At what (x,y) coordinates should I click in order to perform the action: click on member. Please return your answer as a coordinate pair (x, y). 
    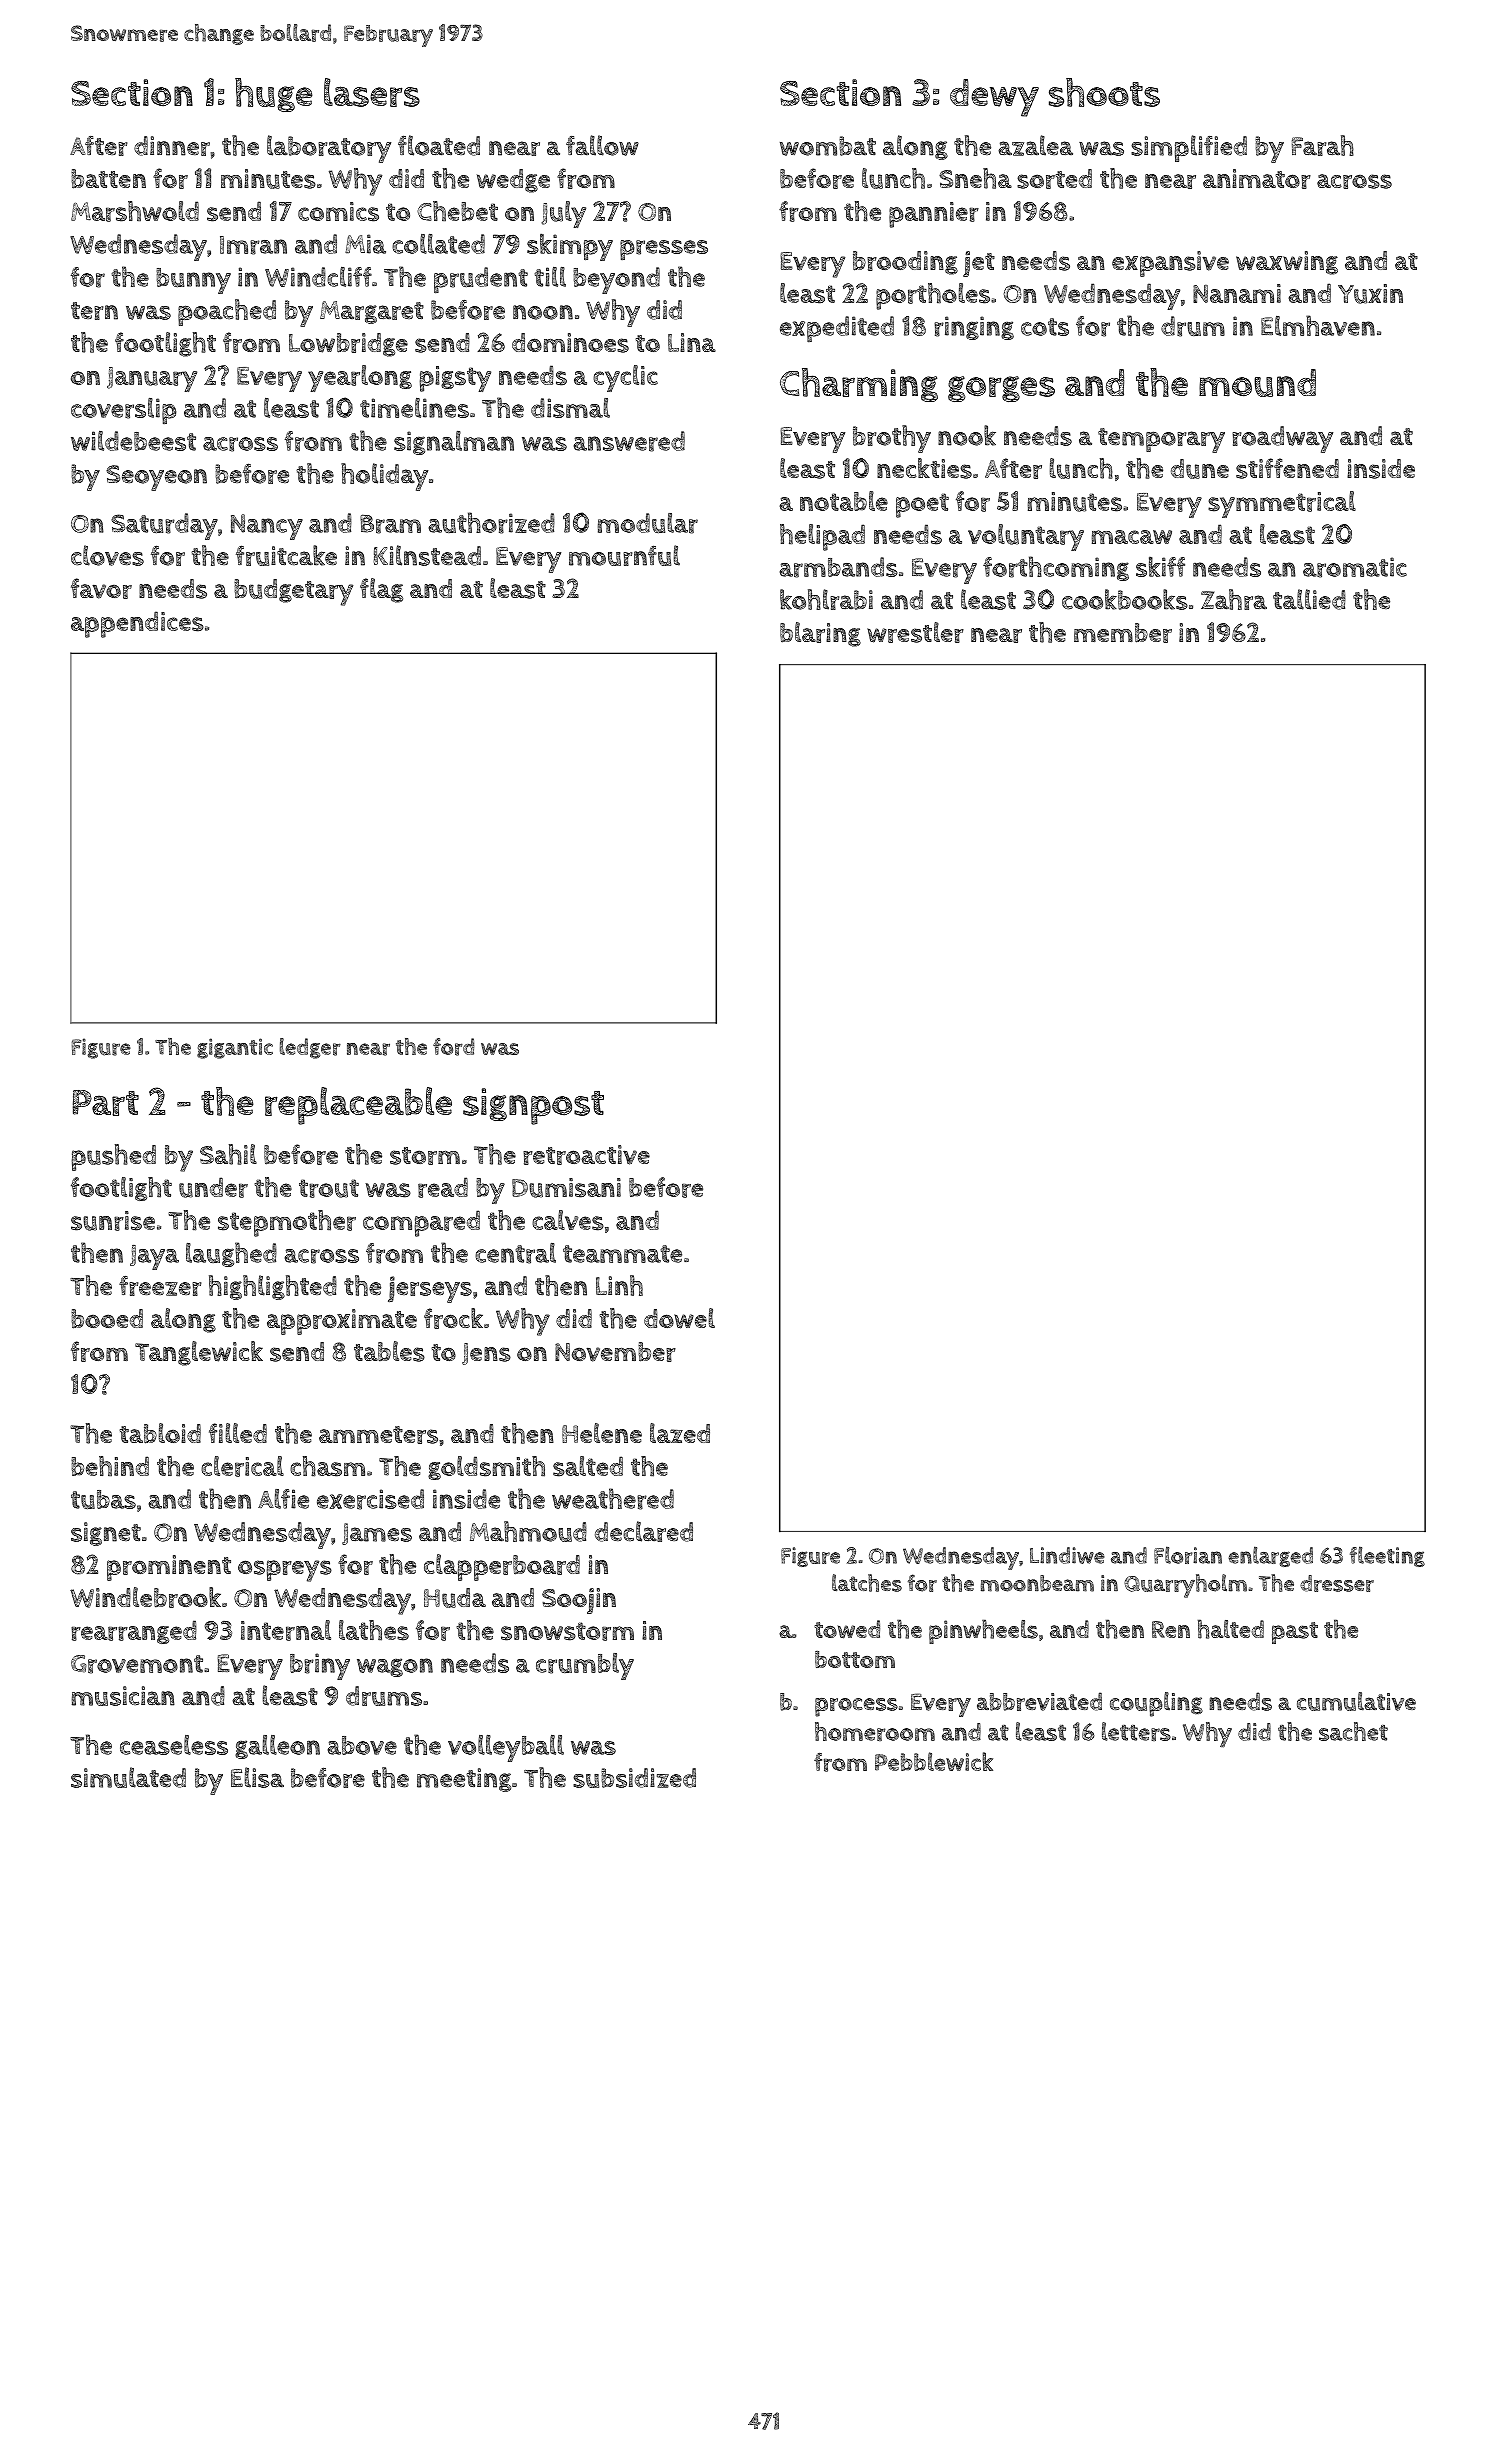
    Looking at the image, I should click on (1123, 633).
